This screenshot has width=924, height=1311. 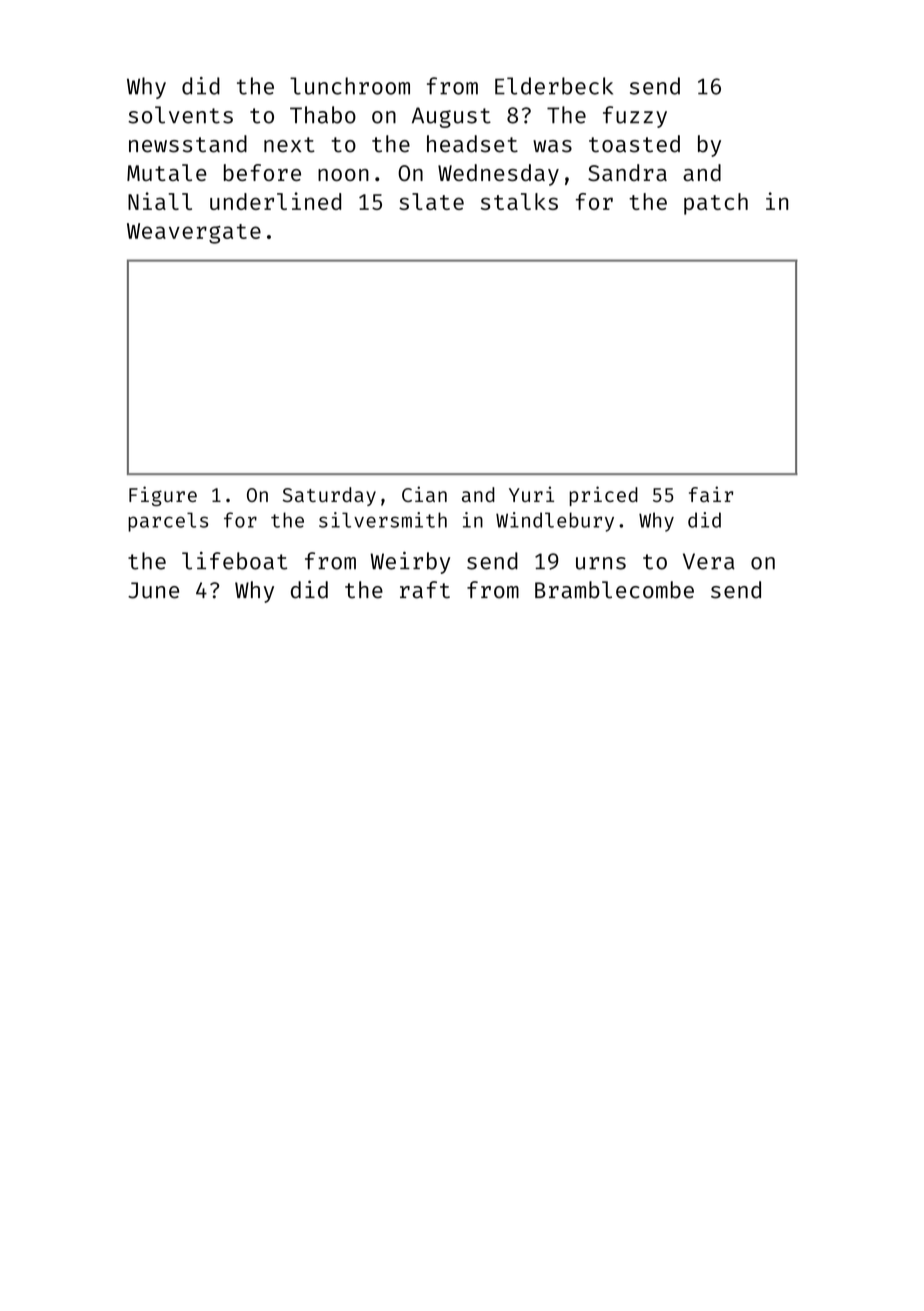 What do you see at coordinates (410, 563) in the screenshot?
I see `Weirby` at bounding box center [410, 563].
